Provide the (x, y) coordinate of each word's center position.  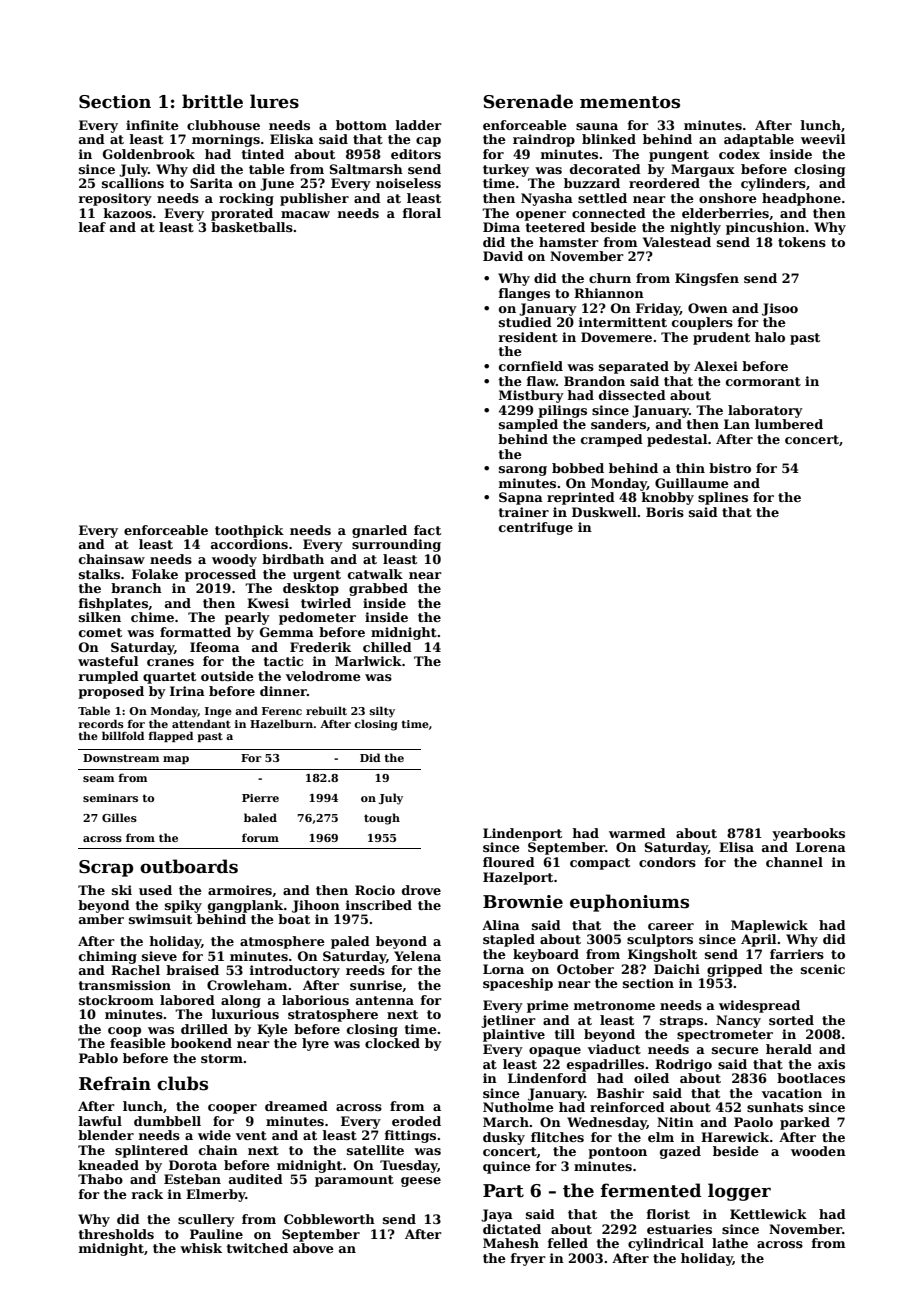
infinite (152, 125)
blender (106, 1135)
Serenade (528, 101)
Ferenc (282, 711)
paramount (354, 1181)
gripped (735, 970)
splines (723, 498)
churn (610, 278)
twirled (326, 603)
